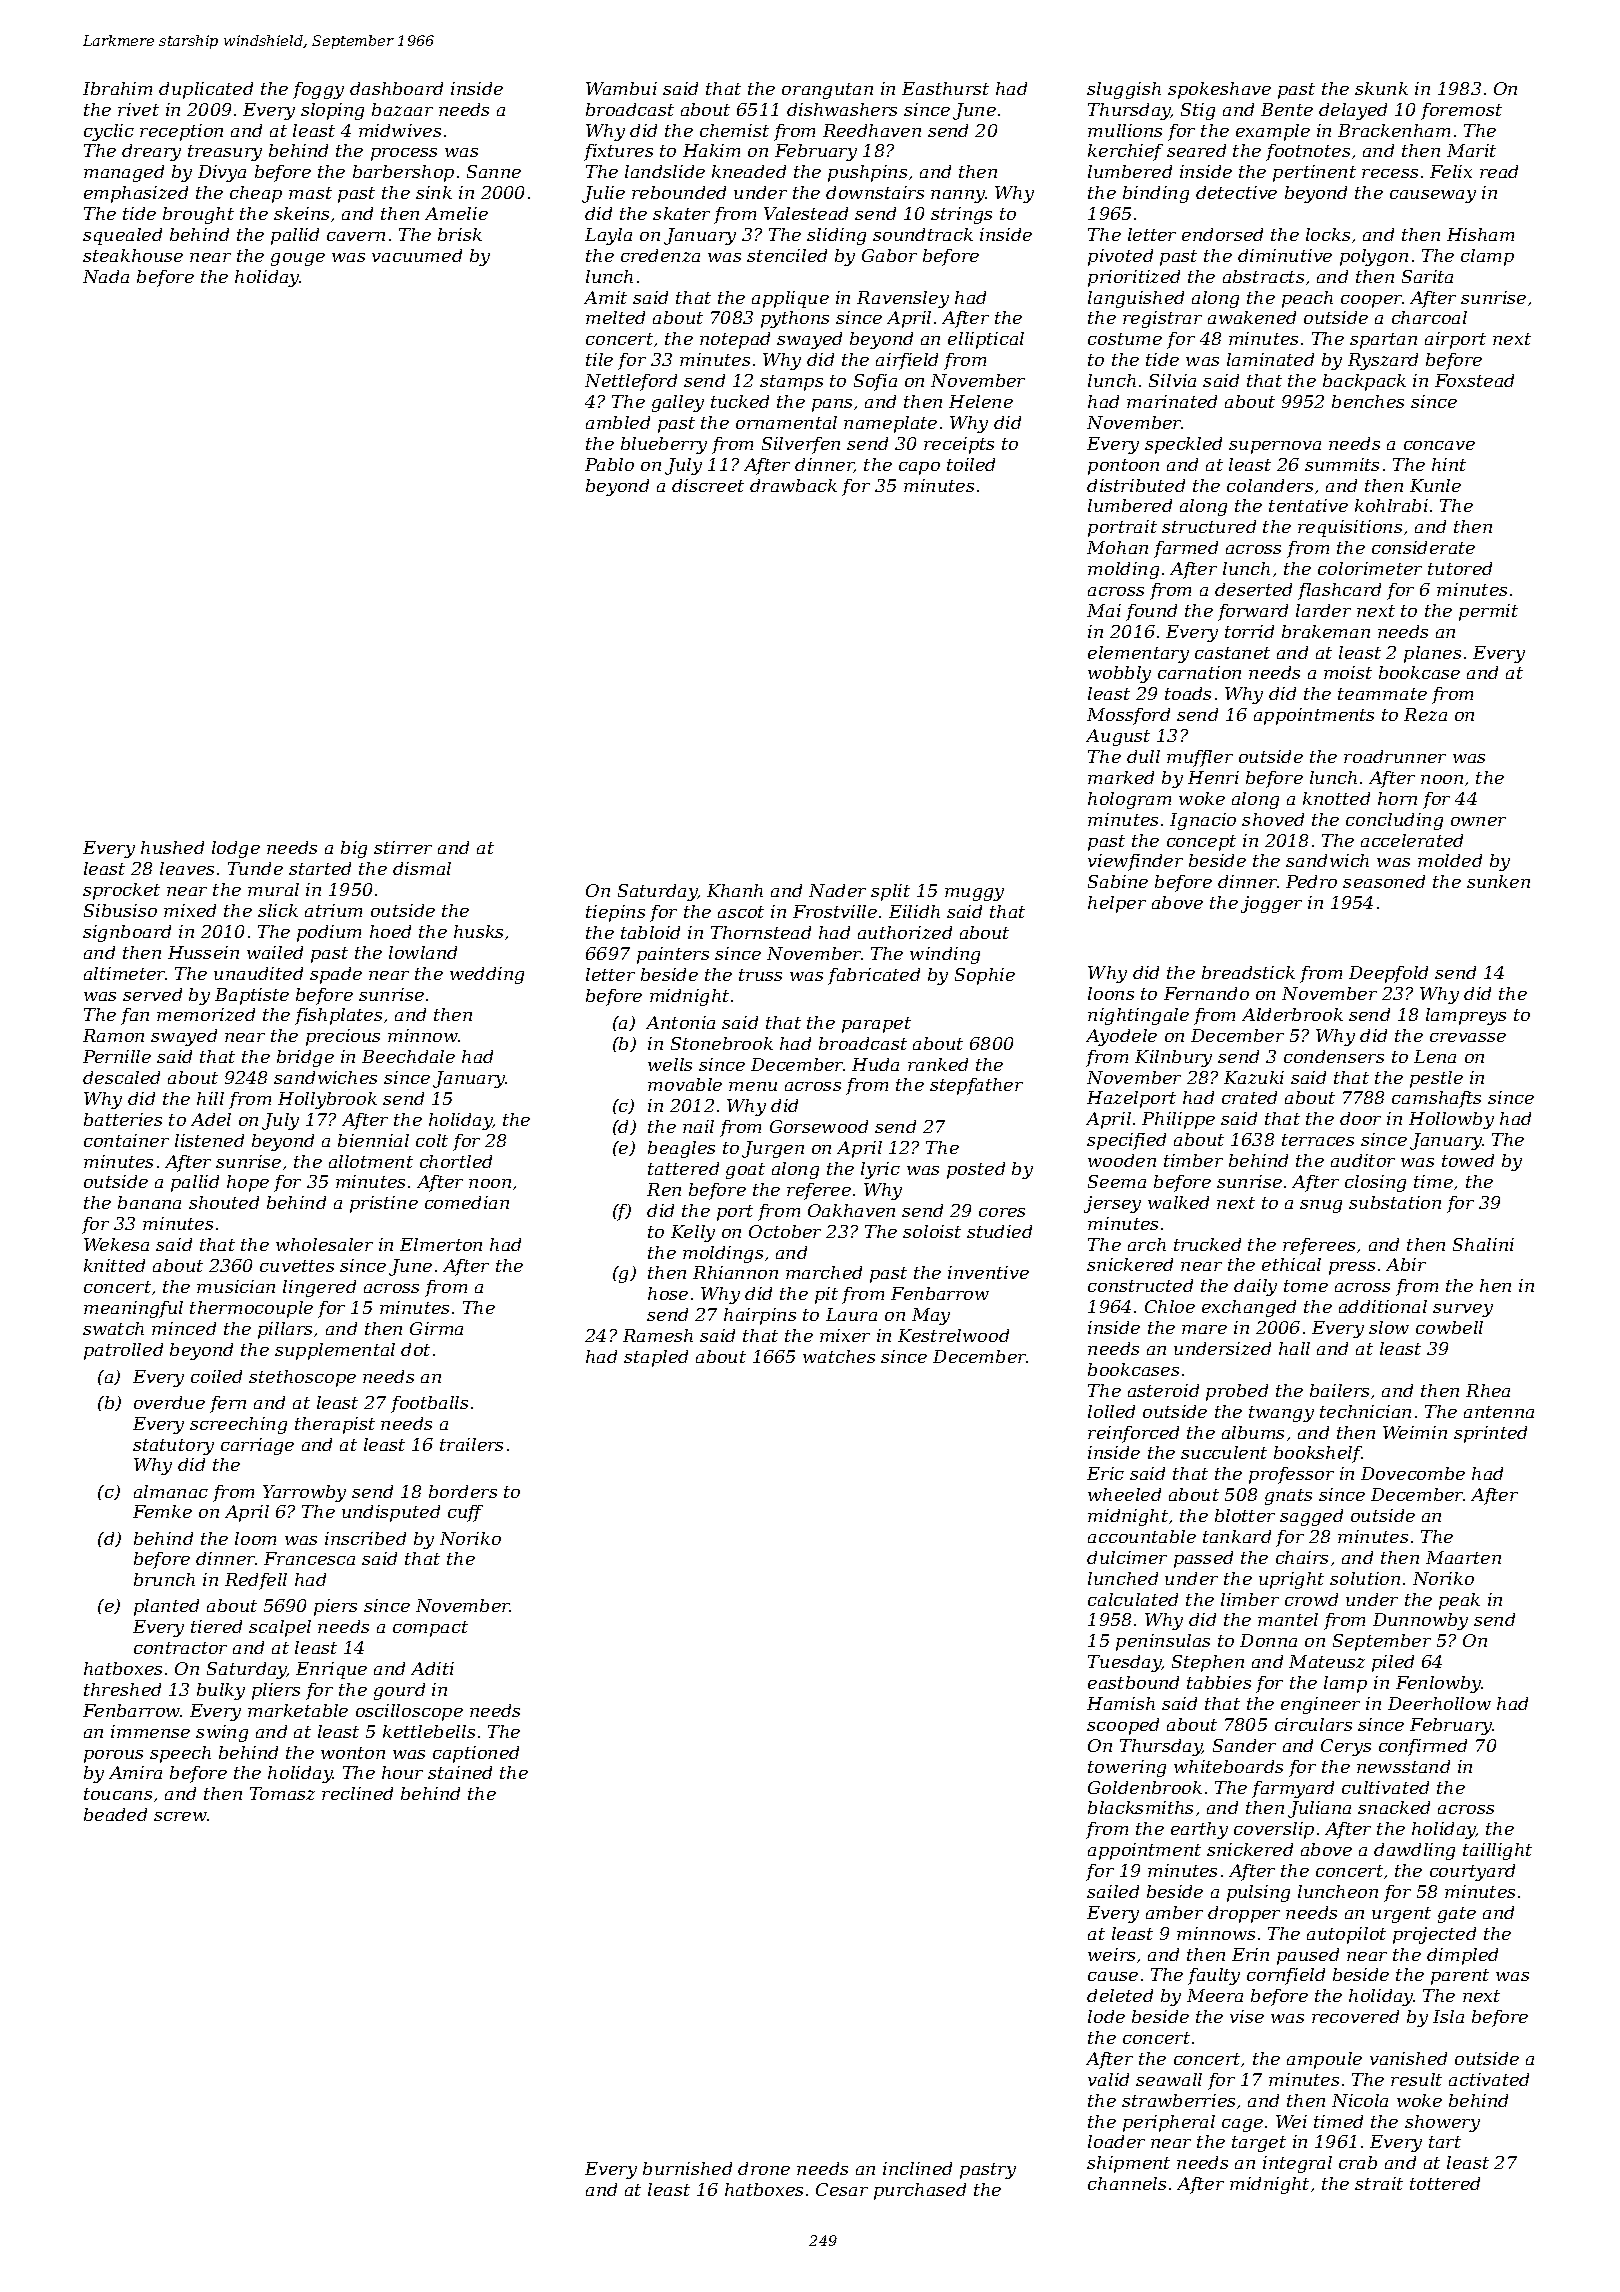  Describe the element at coordinates (236, 849) in the screenshot. I see `lodge` at that location.
